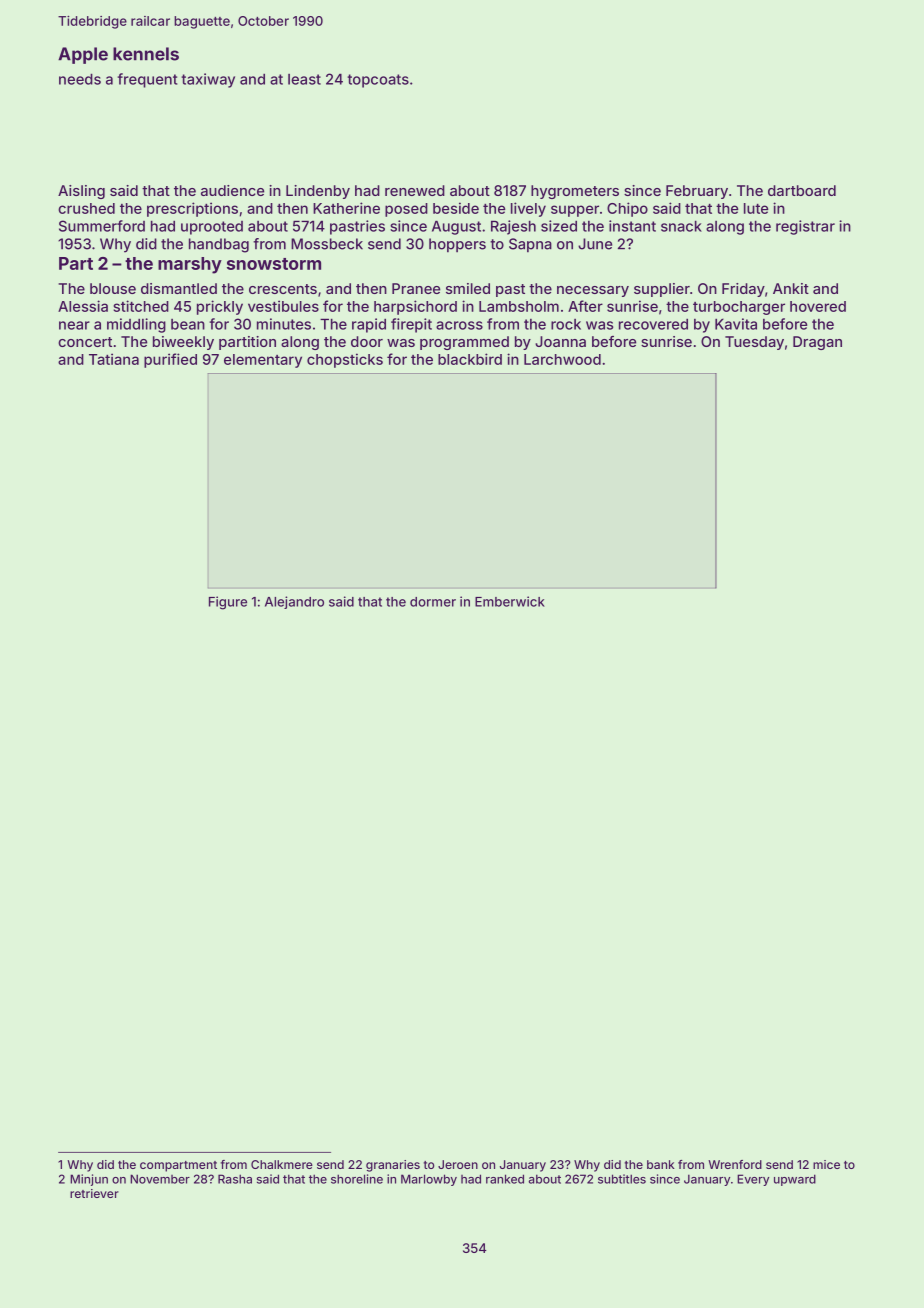 The width and height of the image is (924, 1308). I want to click on Minjun, so click(89, 1180).
